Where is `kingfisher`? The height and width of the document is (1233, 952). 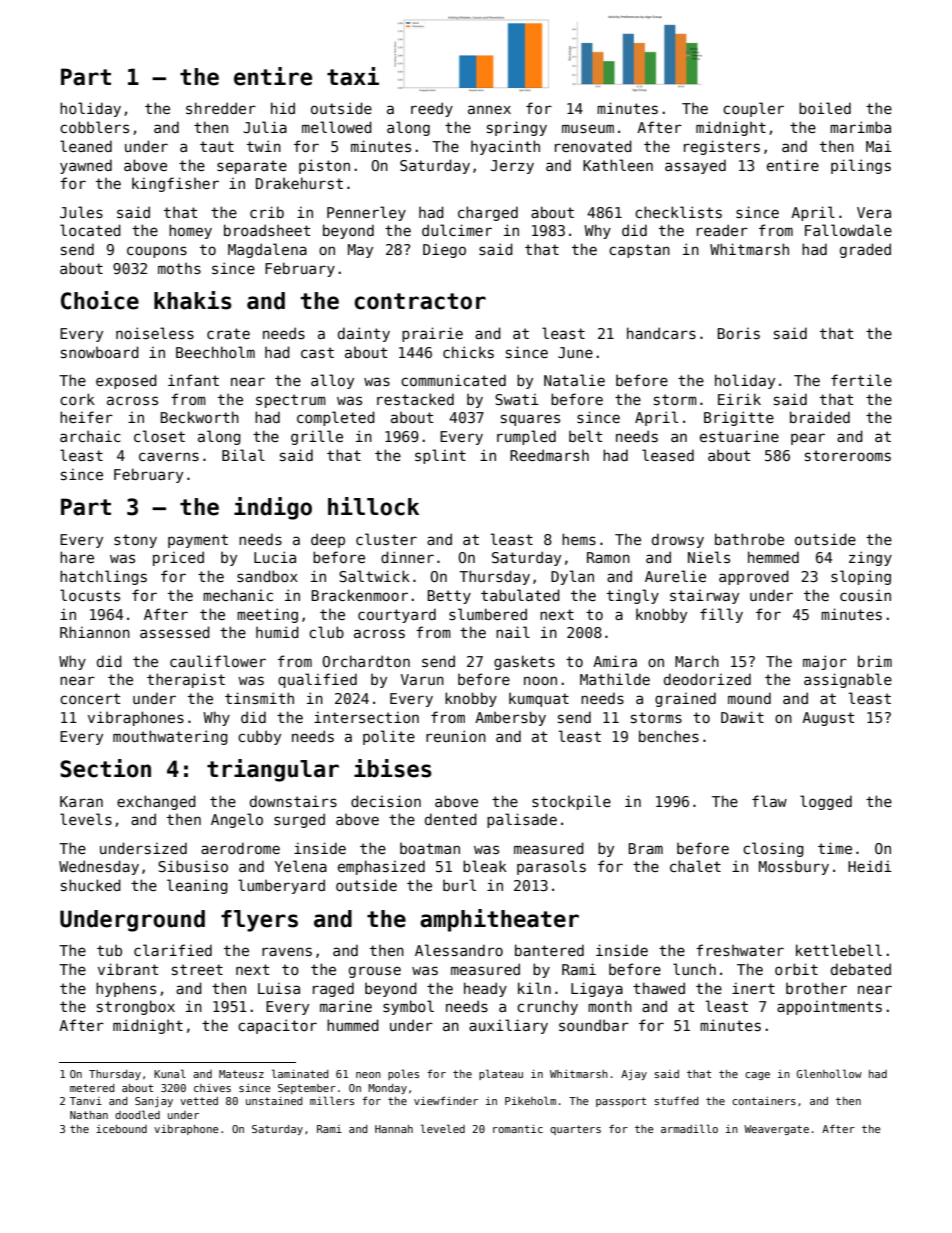 kingfisher is located at coordinates (175, 184).
